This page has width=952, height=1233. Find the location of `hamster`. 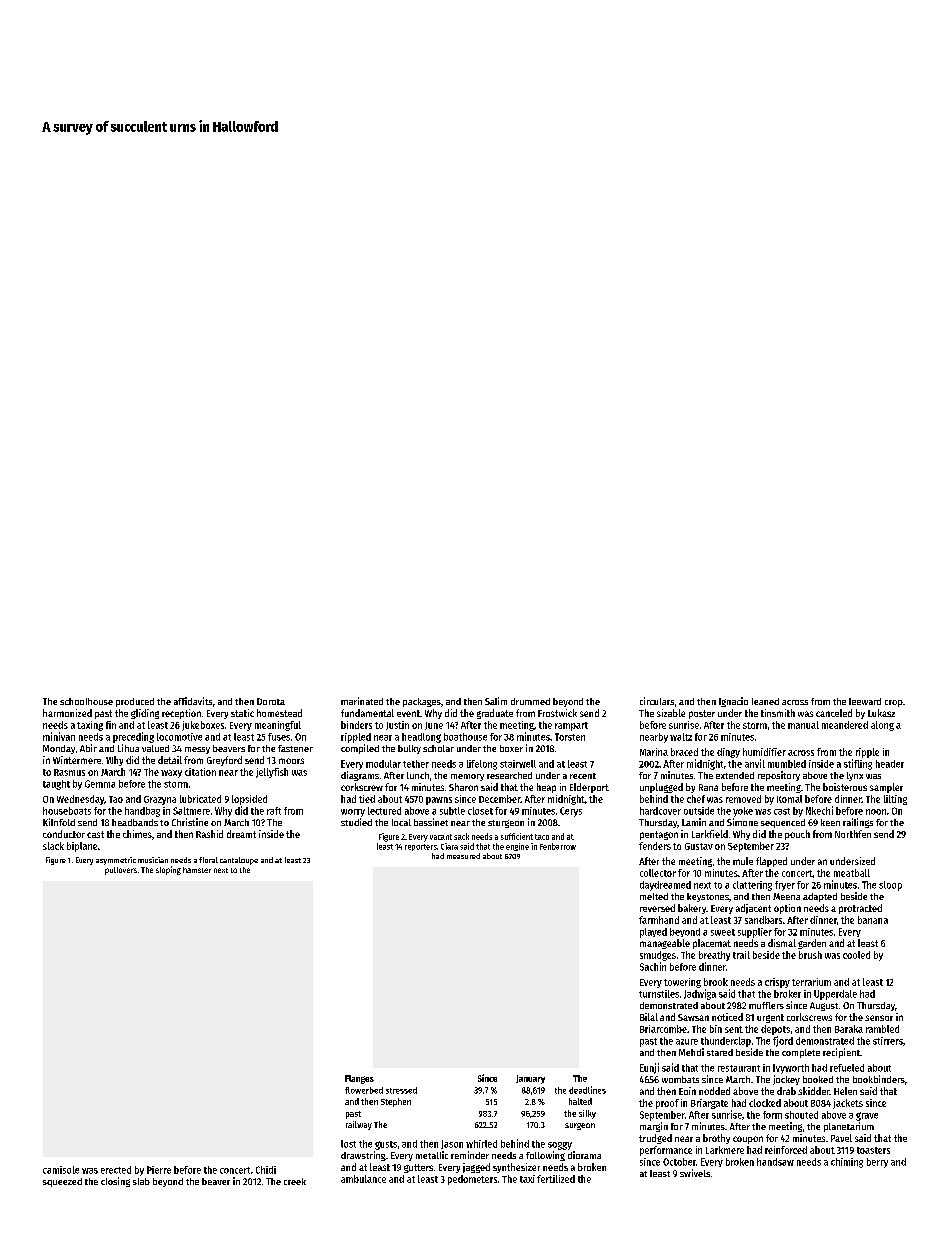

hamster is located at coordinates (197, 870).
